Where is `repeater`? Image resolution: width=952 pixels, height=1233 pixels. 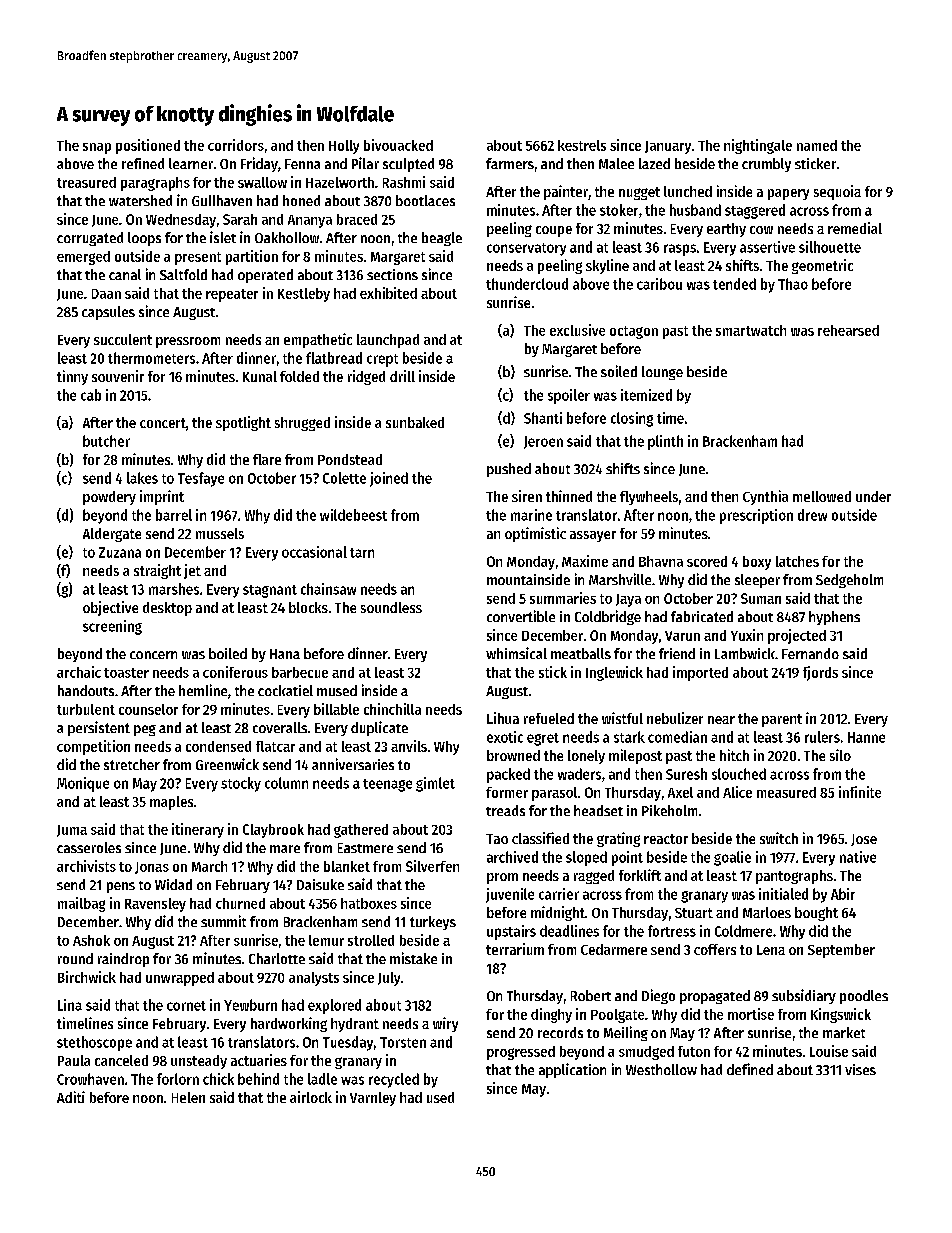 repeater is located at coordinates (232, 295).
